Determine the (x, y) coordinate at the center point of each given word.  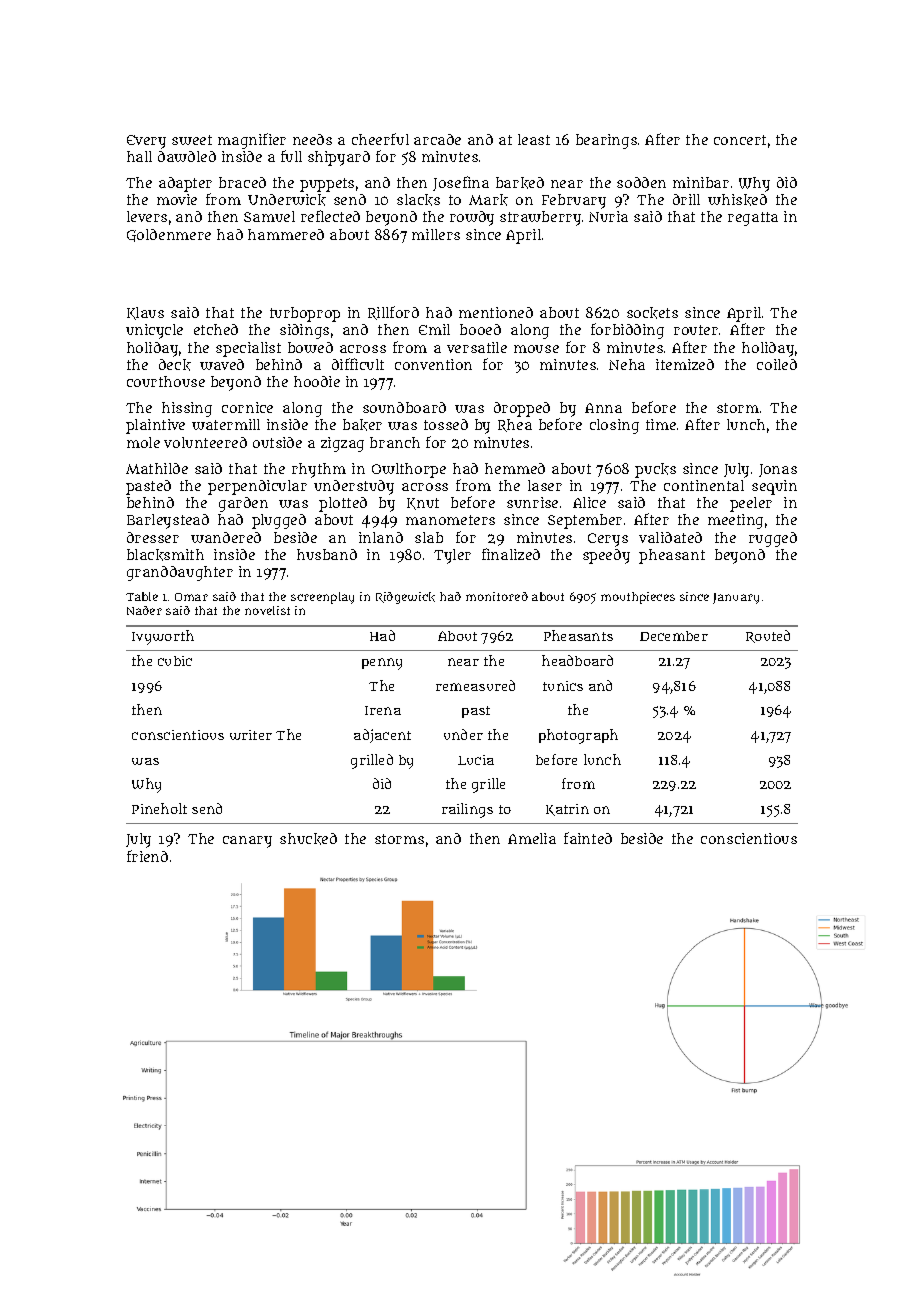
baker (362, 425)
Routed (768, 636)
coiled (777, 364)
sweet (192, 140)
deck (175, 365)
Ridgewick (405, 598)
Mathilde (157, 468)
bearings (606, 141)
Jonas (778, 470)
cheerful (380, 139)
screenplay (322, 598)
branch (395, 442)
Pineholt (159, 808)
